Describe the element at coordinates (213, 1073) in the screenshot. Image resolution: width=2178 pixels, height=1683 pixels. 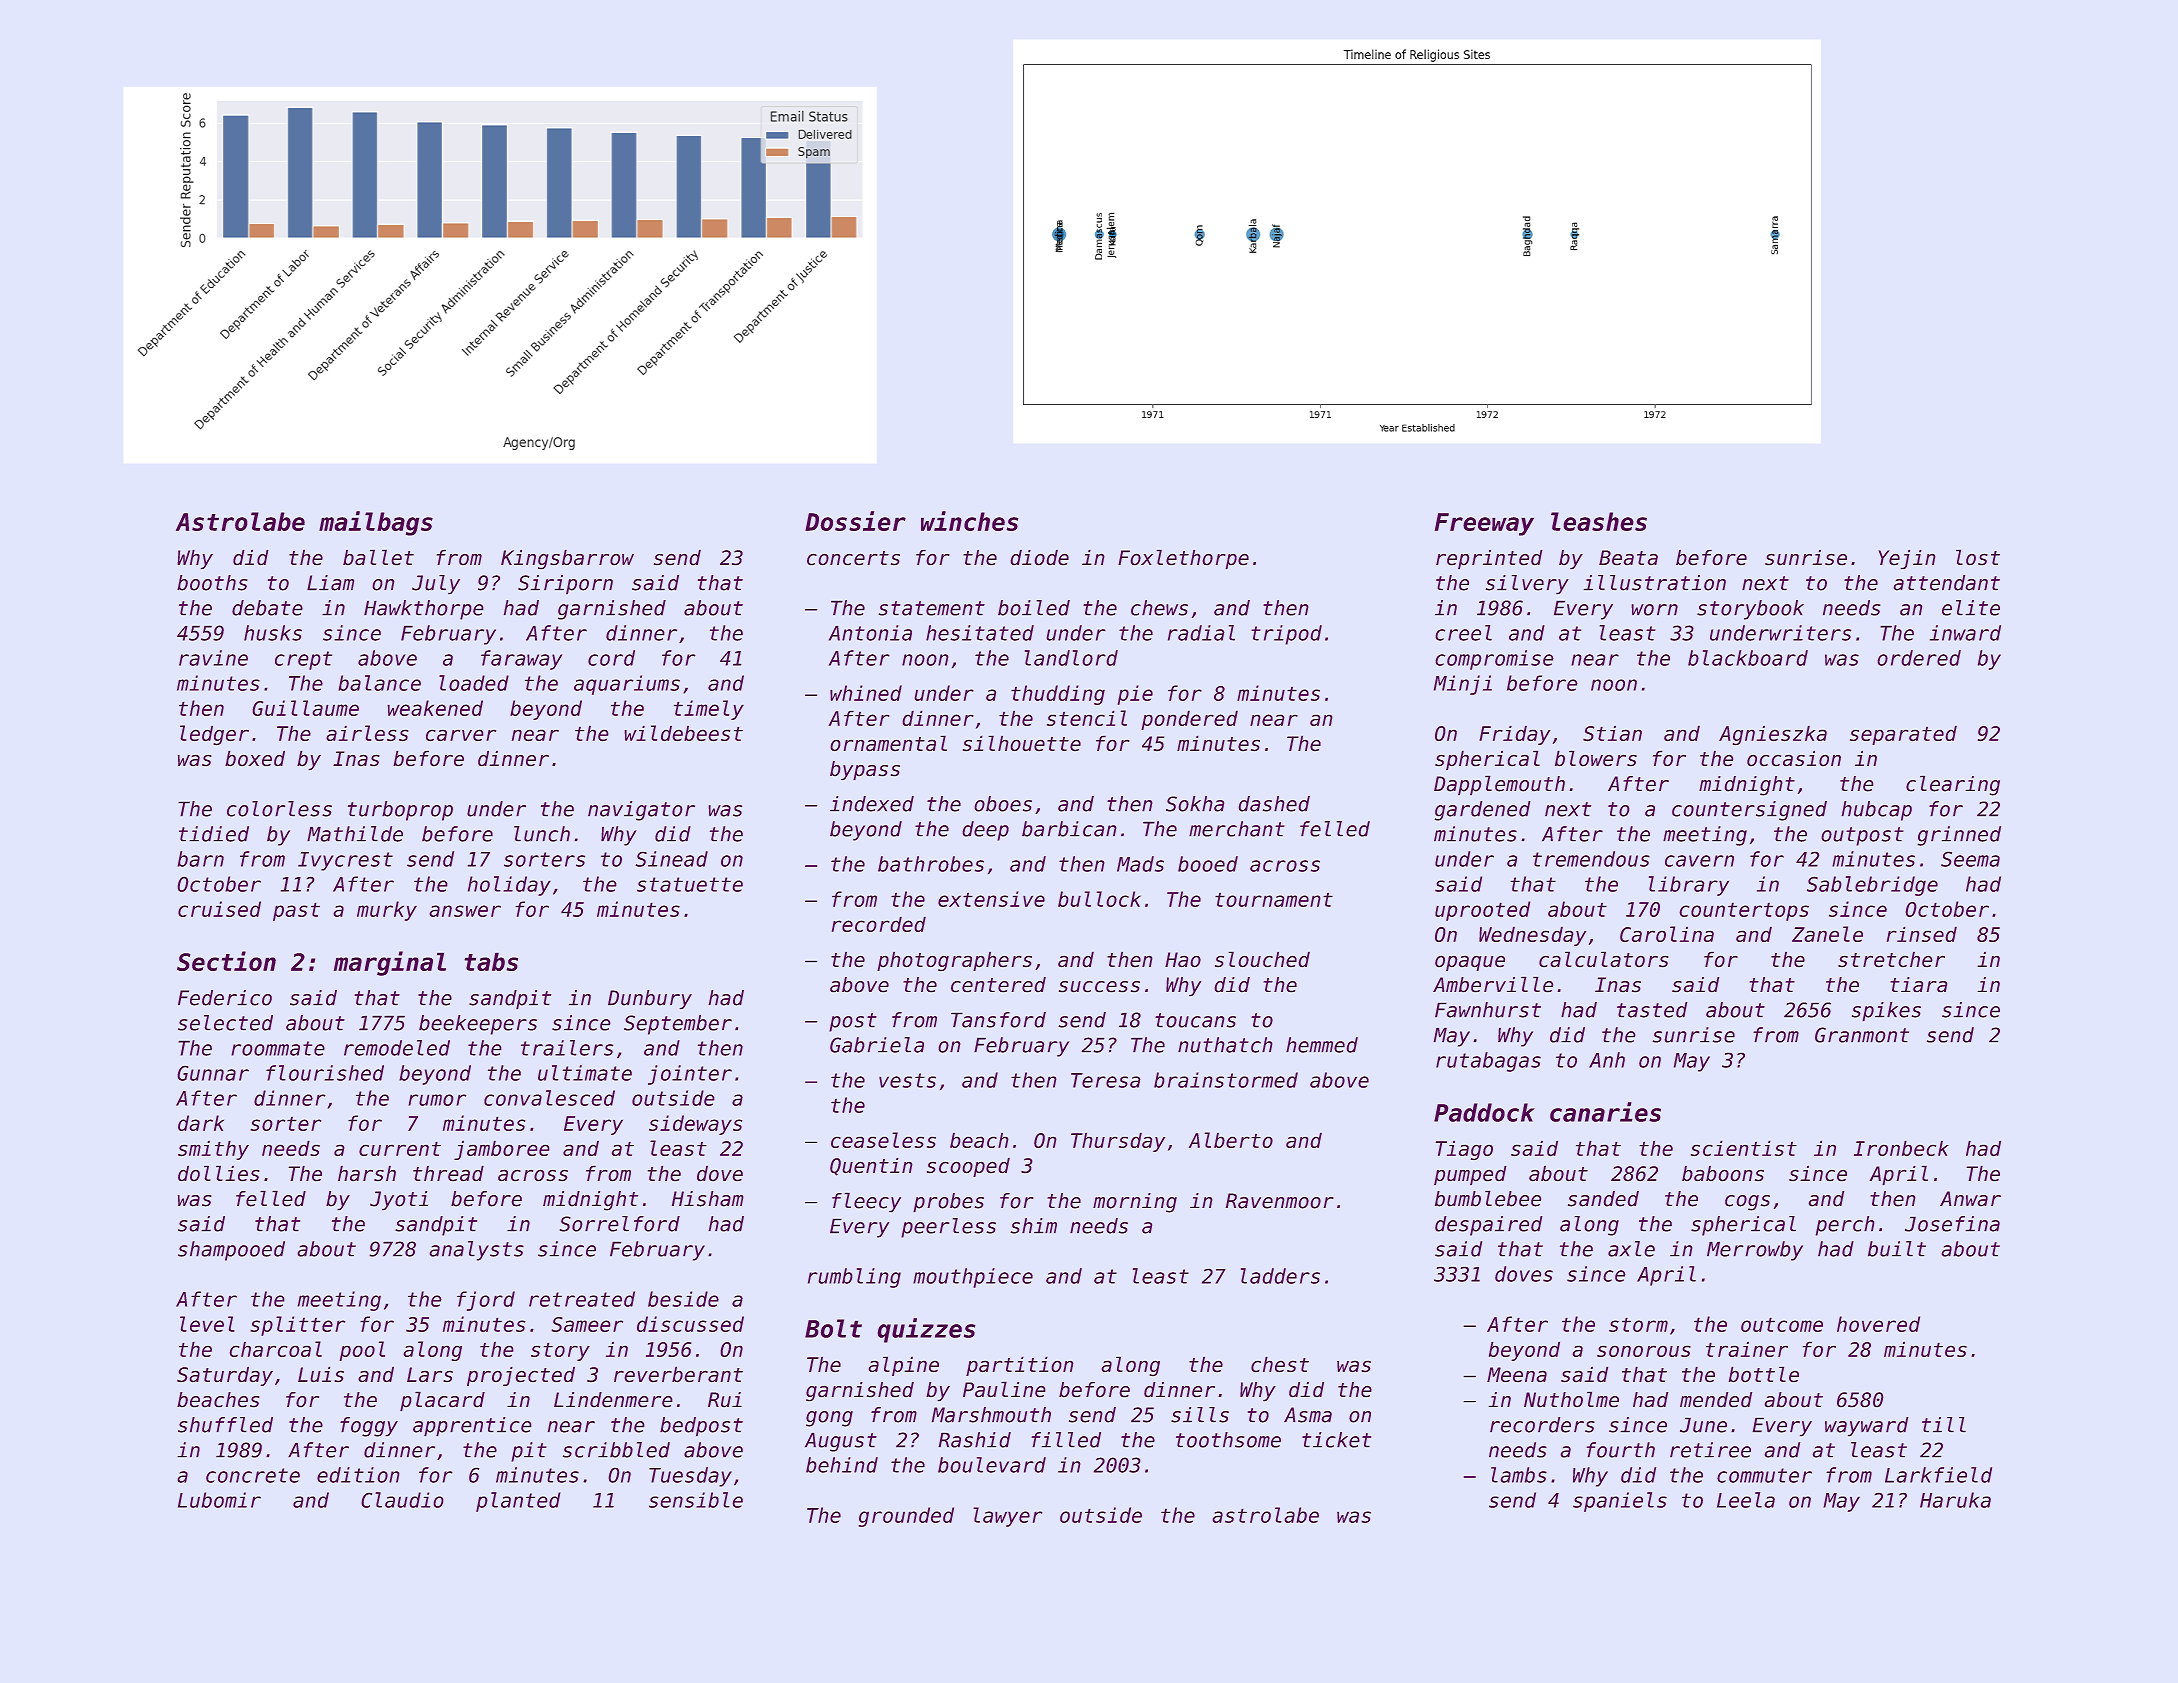
I see `Gunnar` at that location.
